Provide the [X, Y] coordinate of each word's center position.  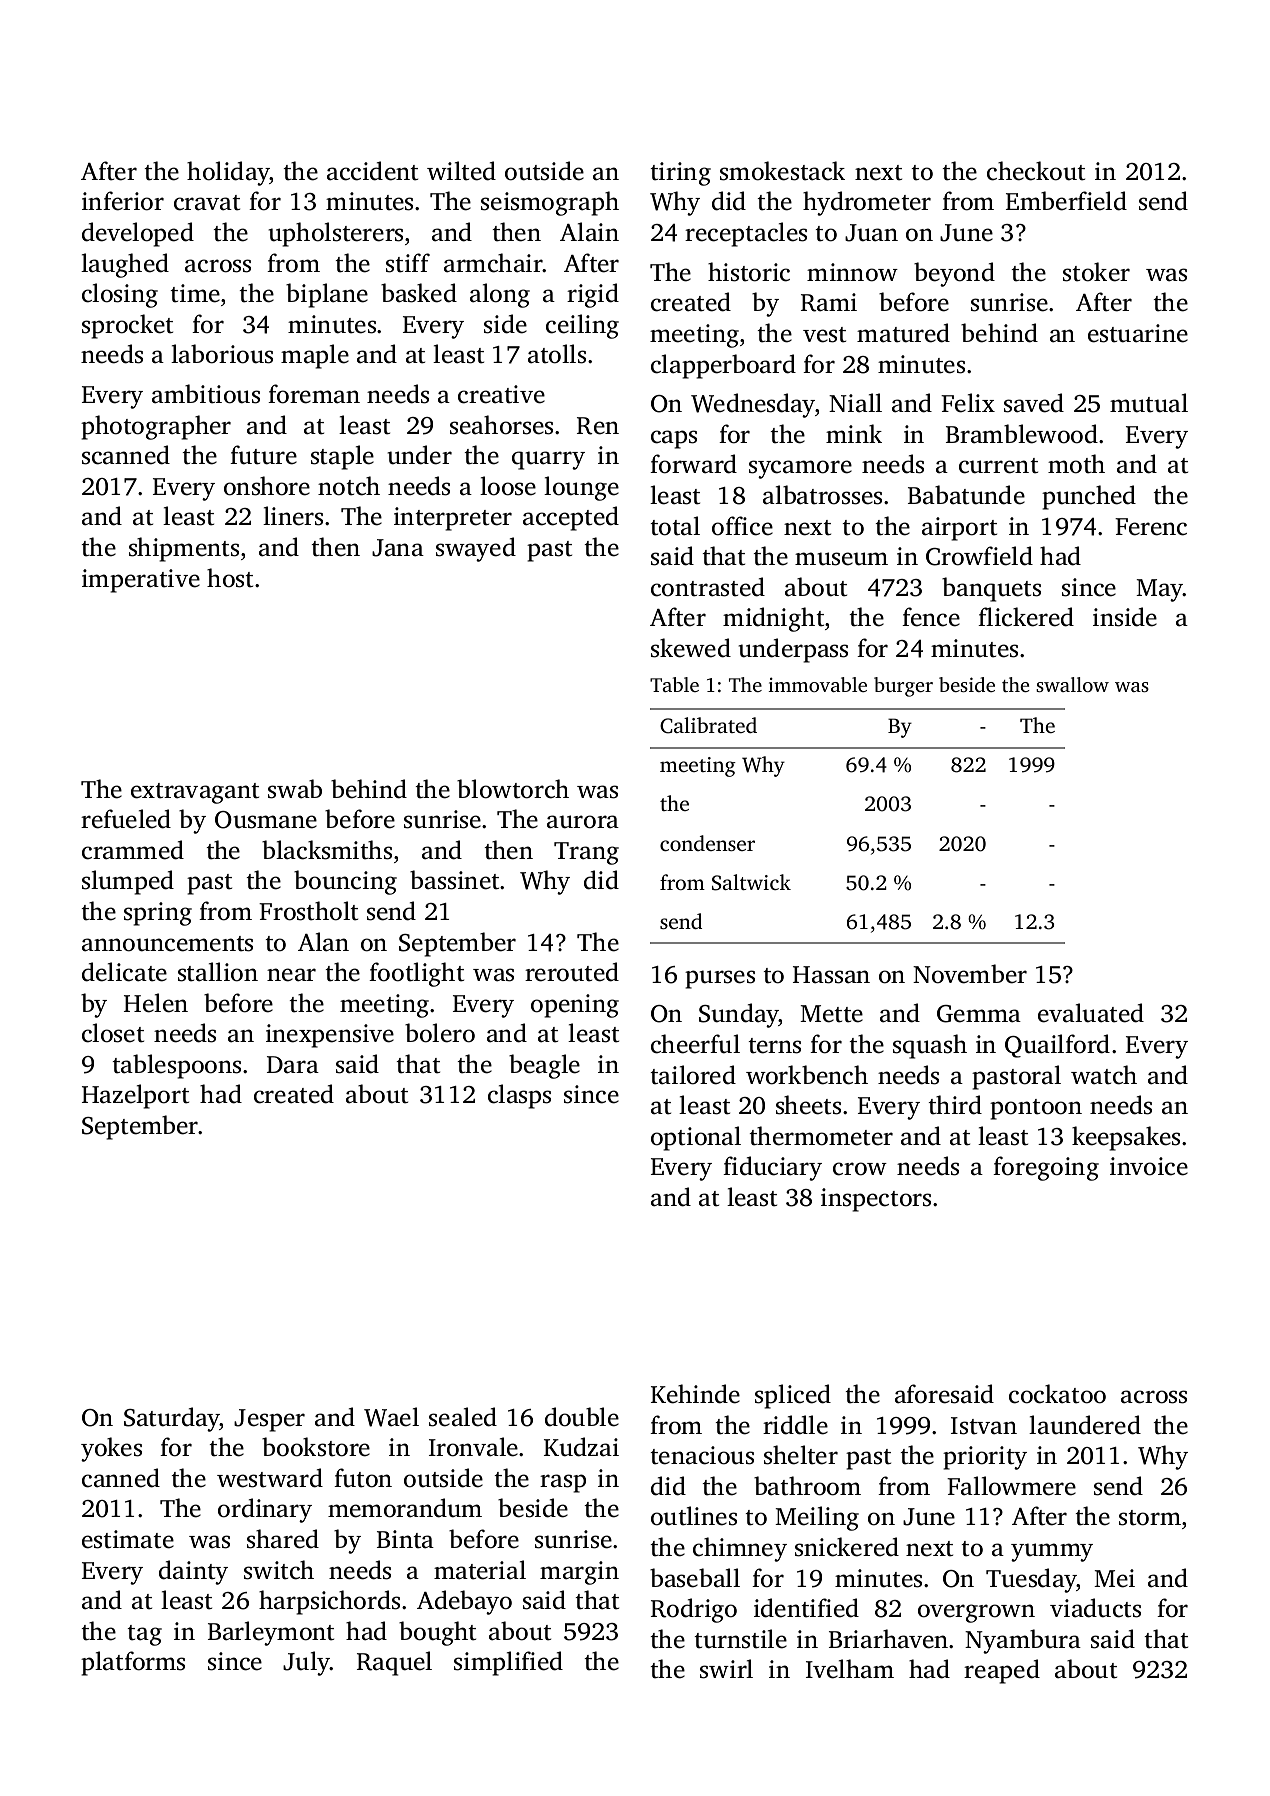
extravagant [195, 793]
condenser [707, 843]
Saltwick [751, 882]
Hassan [831, 975]
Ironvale [473, 1447]
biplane [327, 295]
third [955, 1105]
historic [749, 272]
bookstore [316, 1447]
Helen [156, 1003]
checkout [1036, 171]
